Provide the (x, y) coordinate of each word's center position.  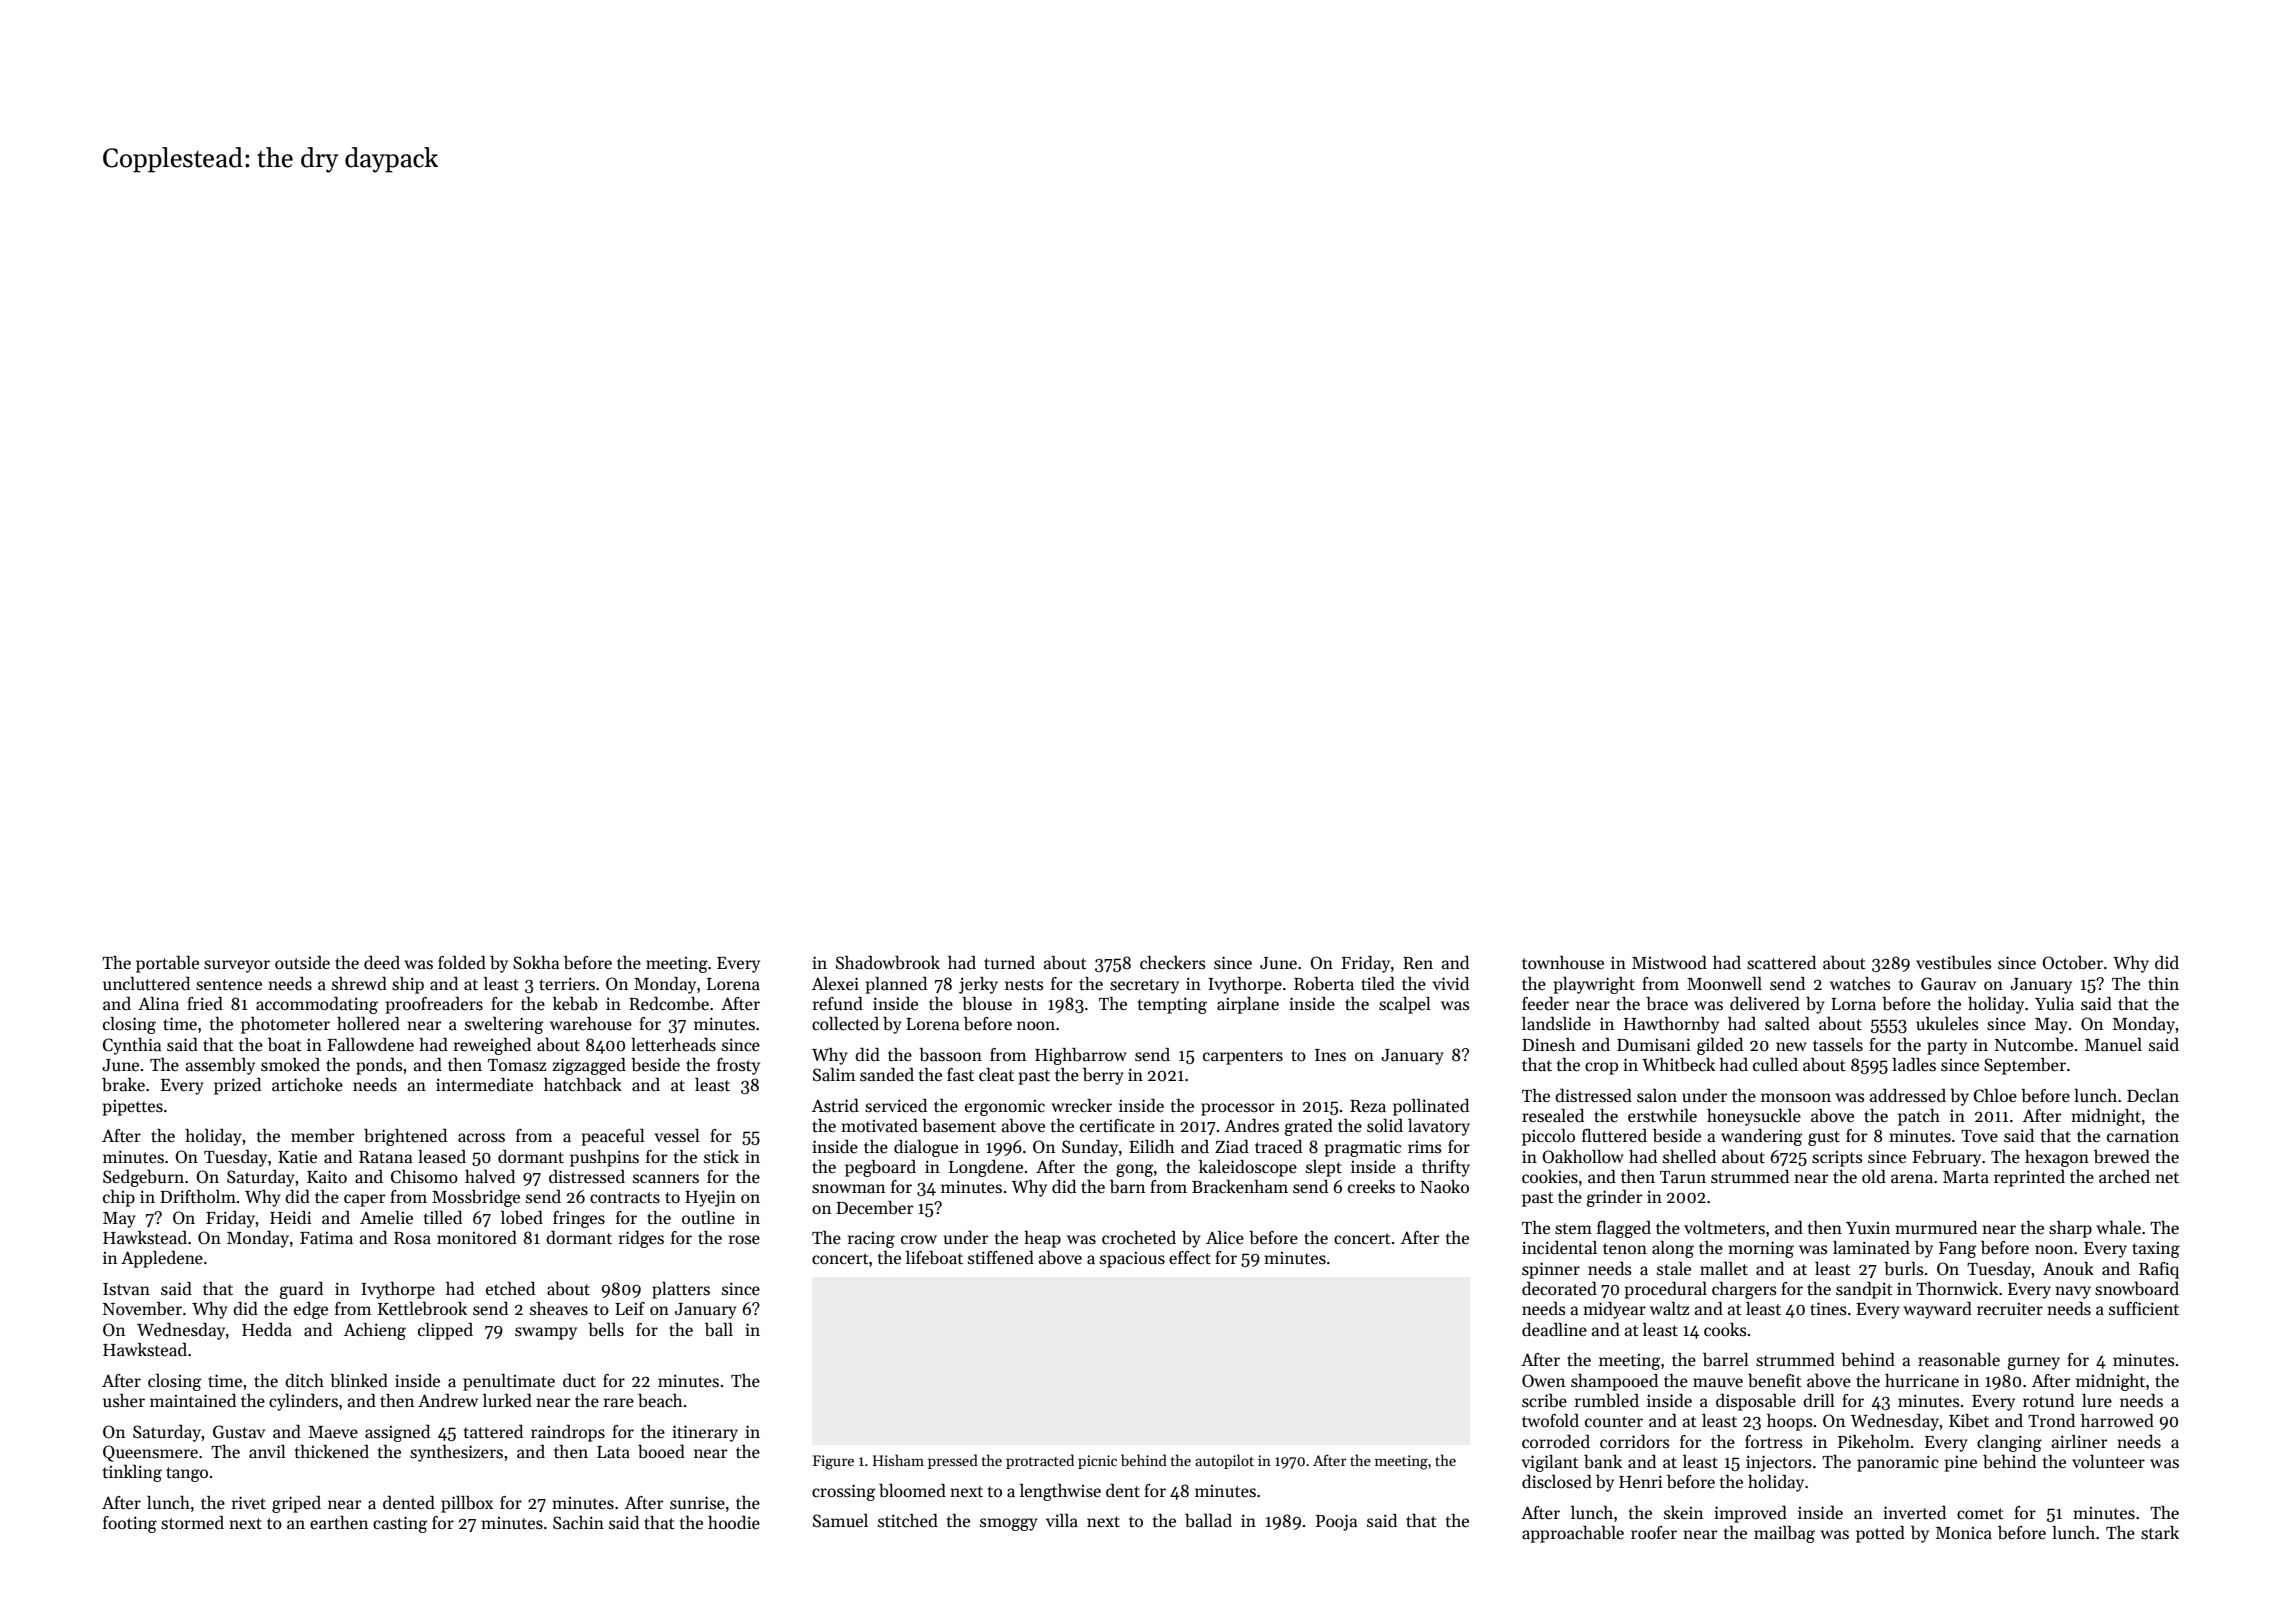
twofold (1550, 1421)
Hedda (267, 1330)
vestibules (1954, 963)
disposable (1756, 1402)
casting (400, 1524)
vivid (1450, 983)
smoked (290, 1065)
